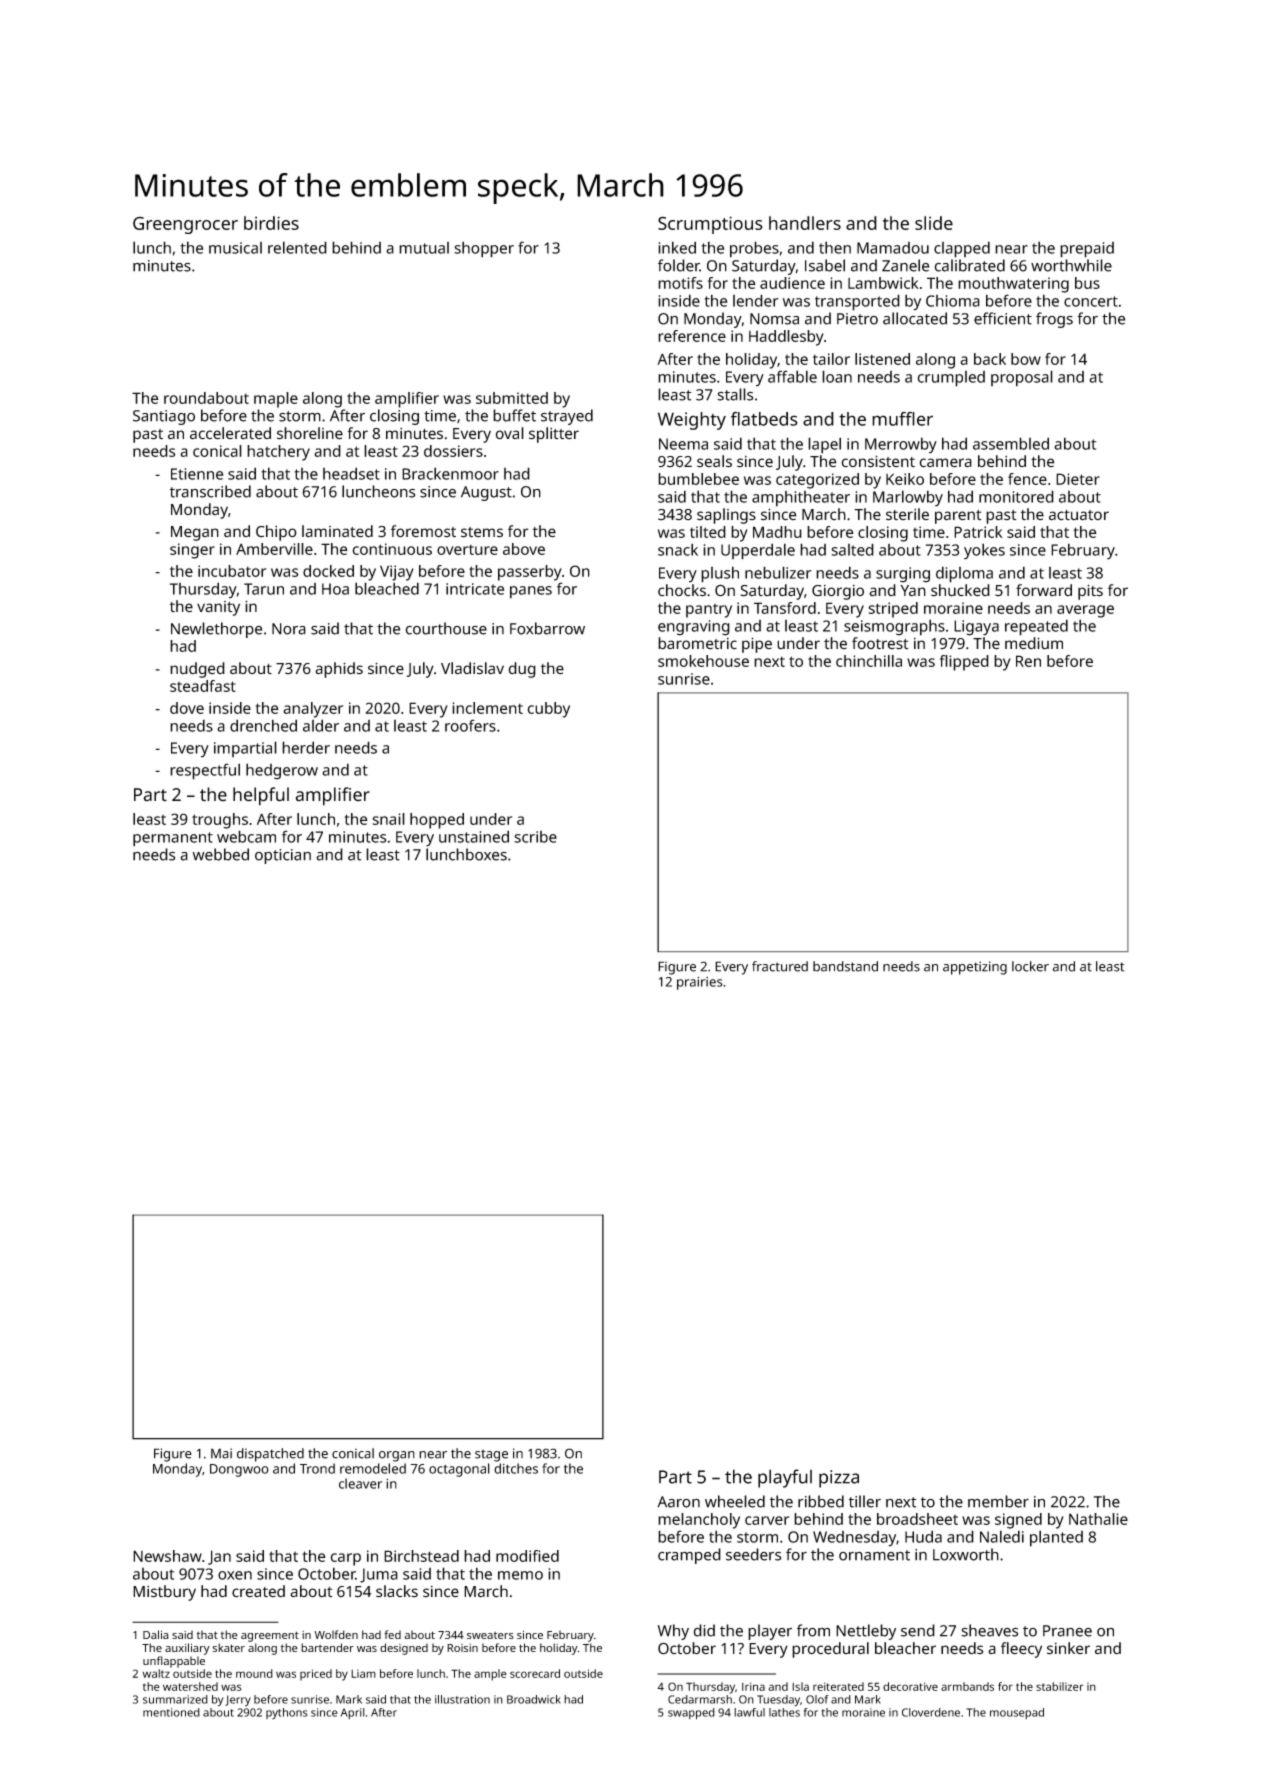 The image size is (1261, 1784). I want to click on stabilizer, so click(1059, 1686).
